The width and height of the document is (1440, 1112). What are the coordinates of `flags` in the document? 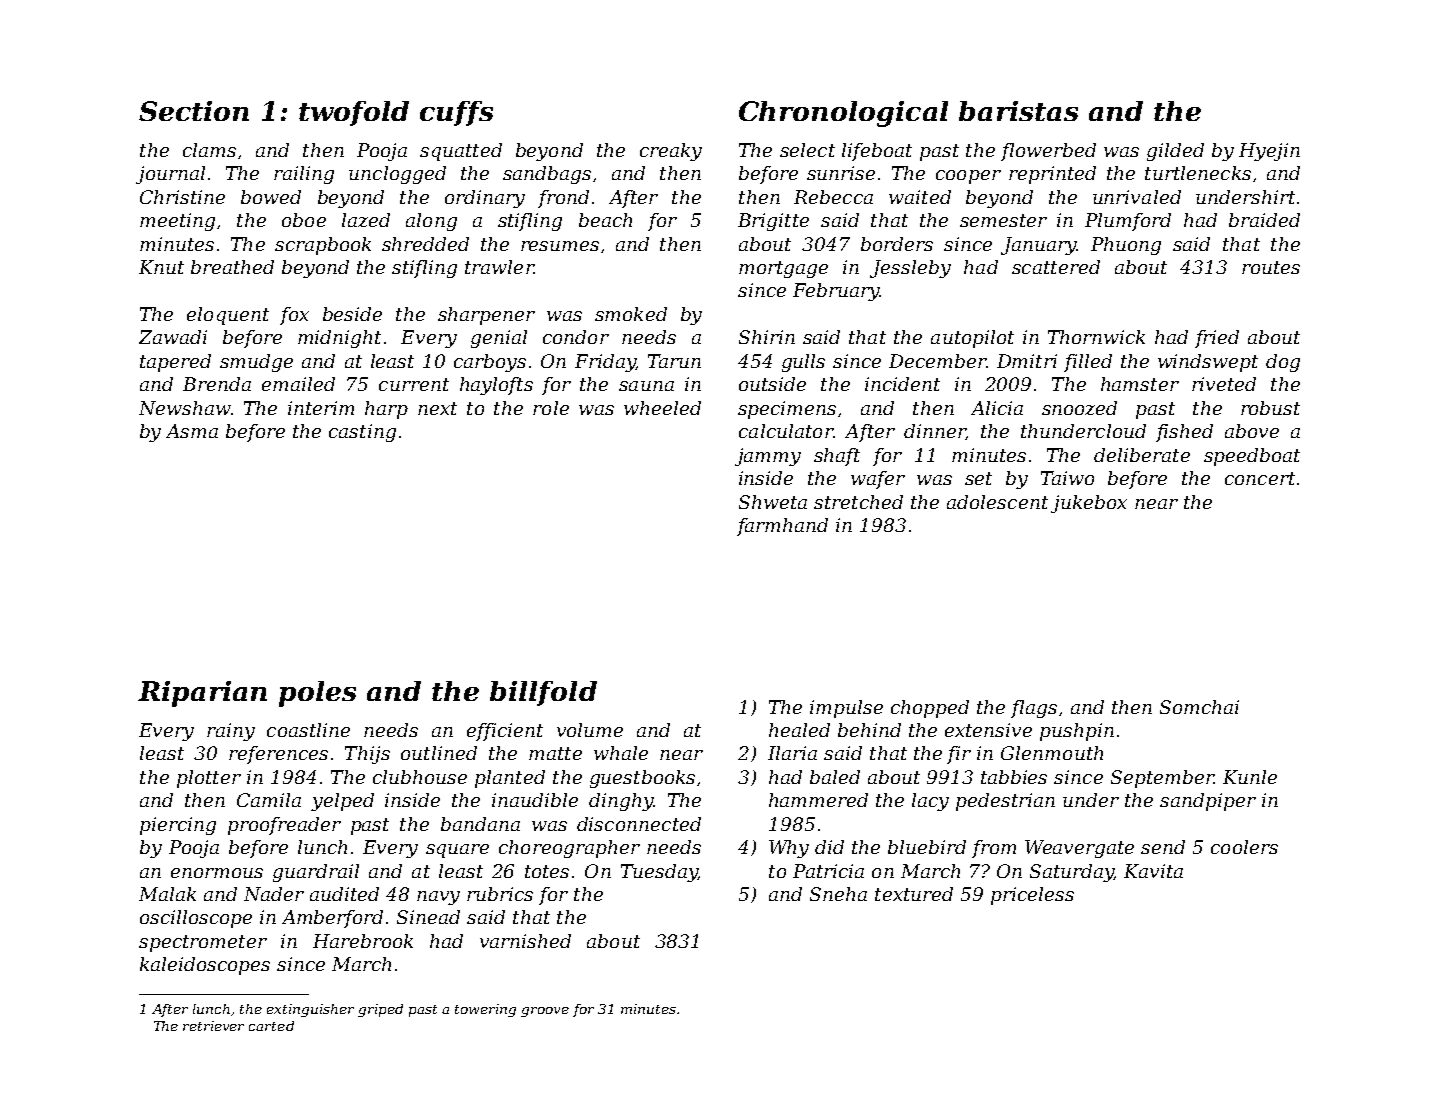 It's located at (1034, 709).
